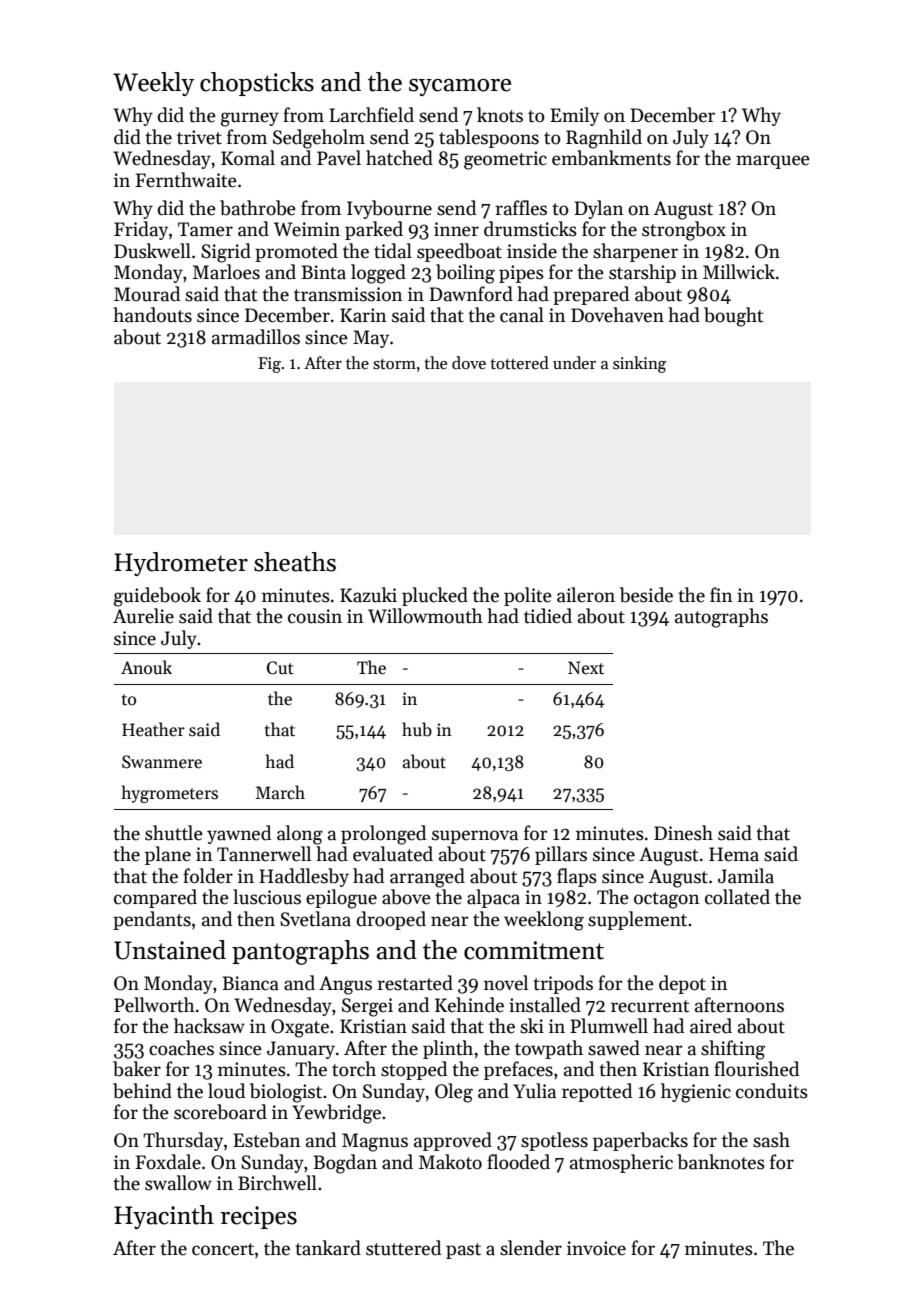 The height and width of the page is (1308, 924). What do you see at coordinates (267, 897) in the page?
I see `luscious` at bounding box center [267, 897].
